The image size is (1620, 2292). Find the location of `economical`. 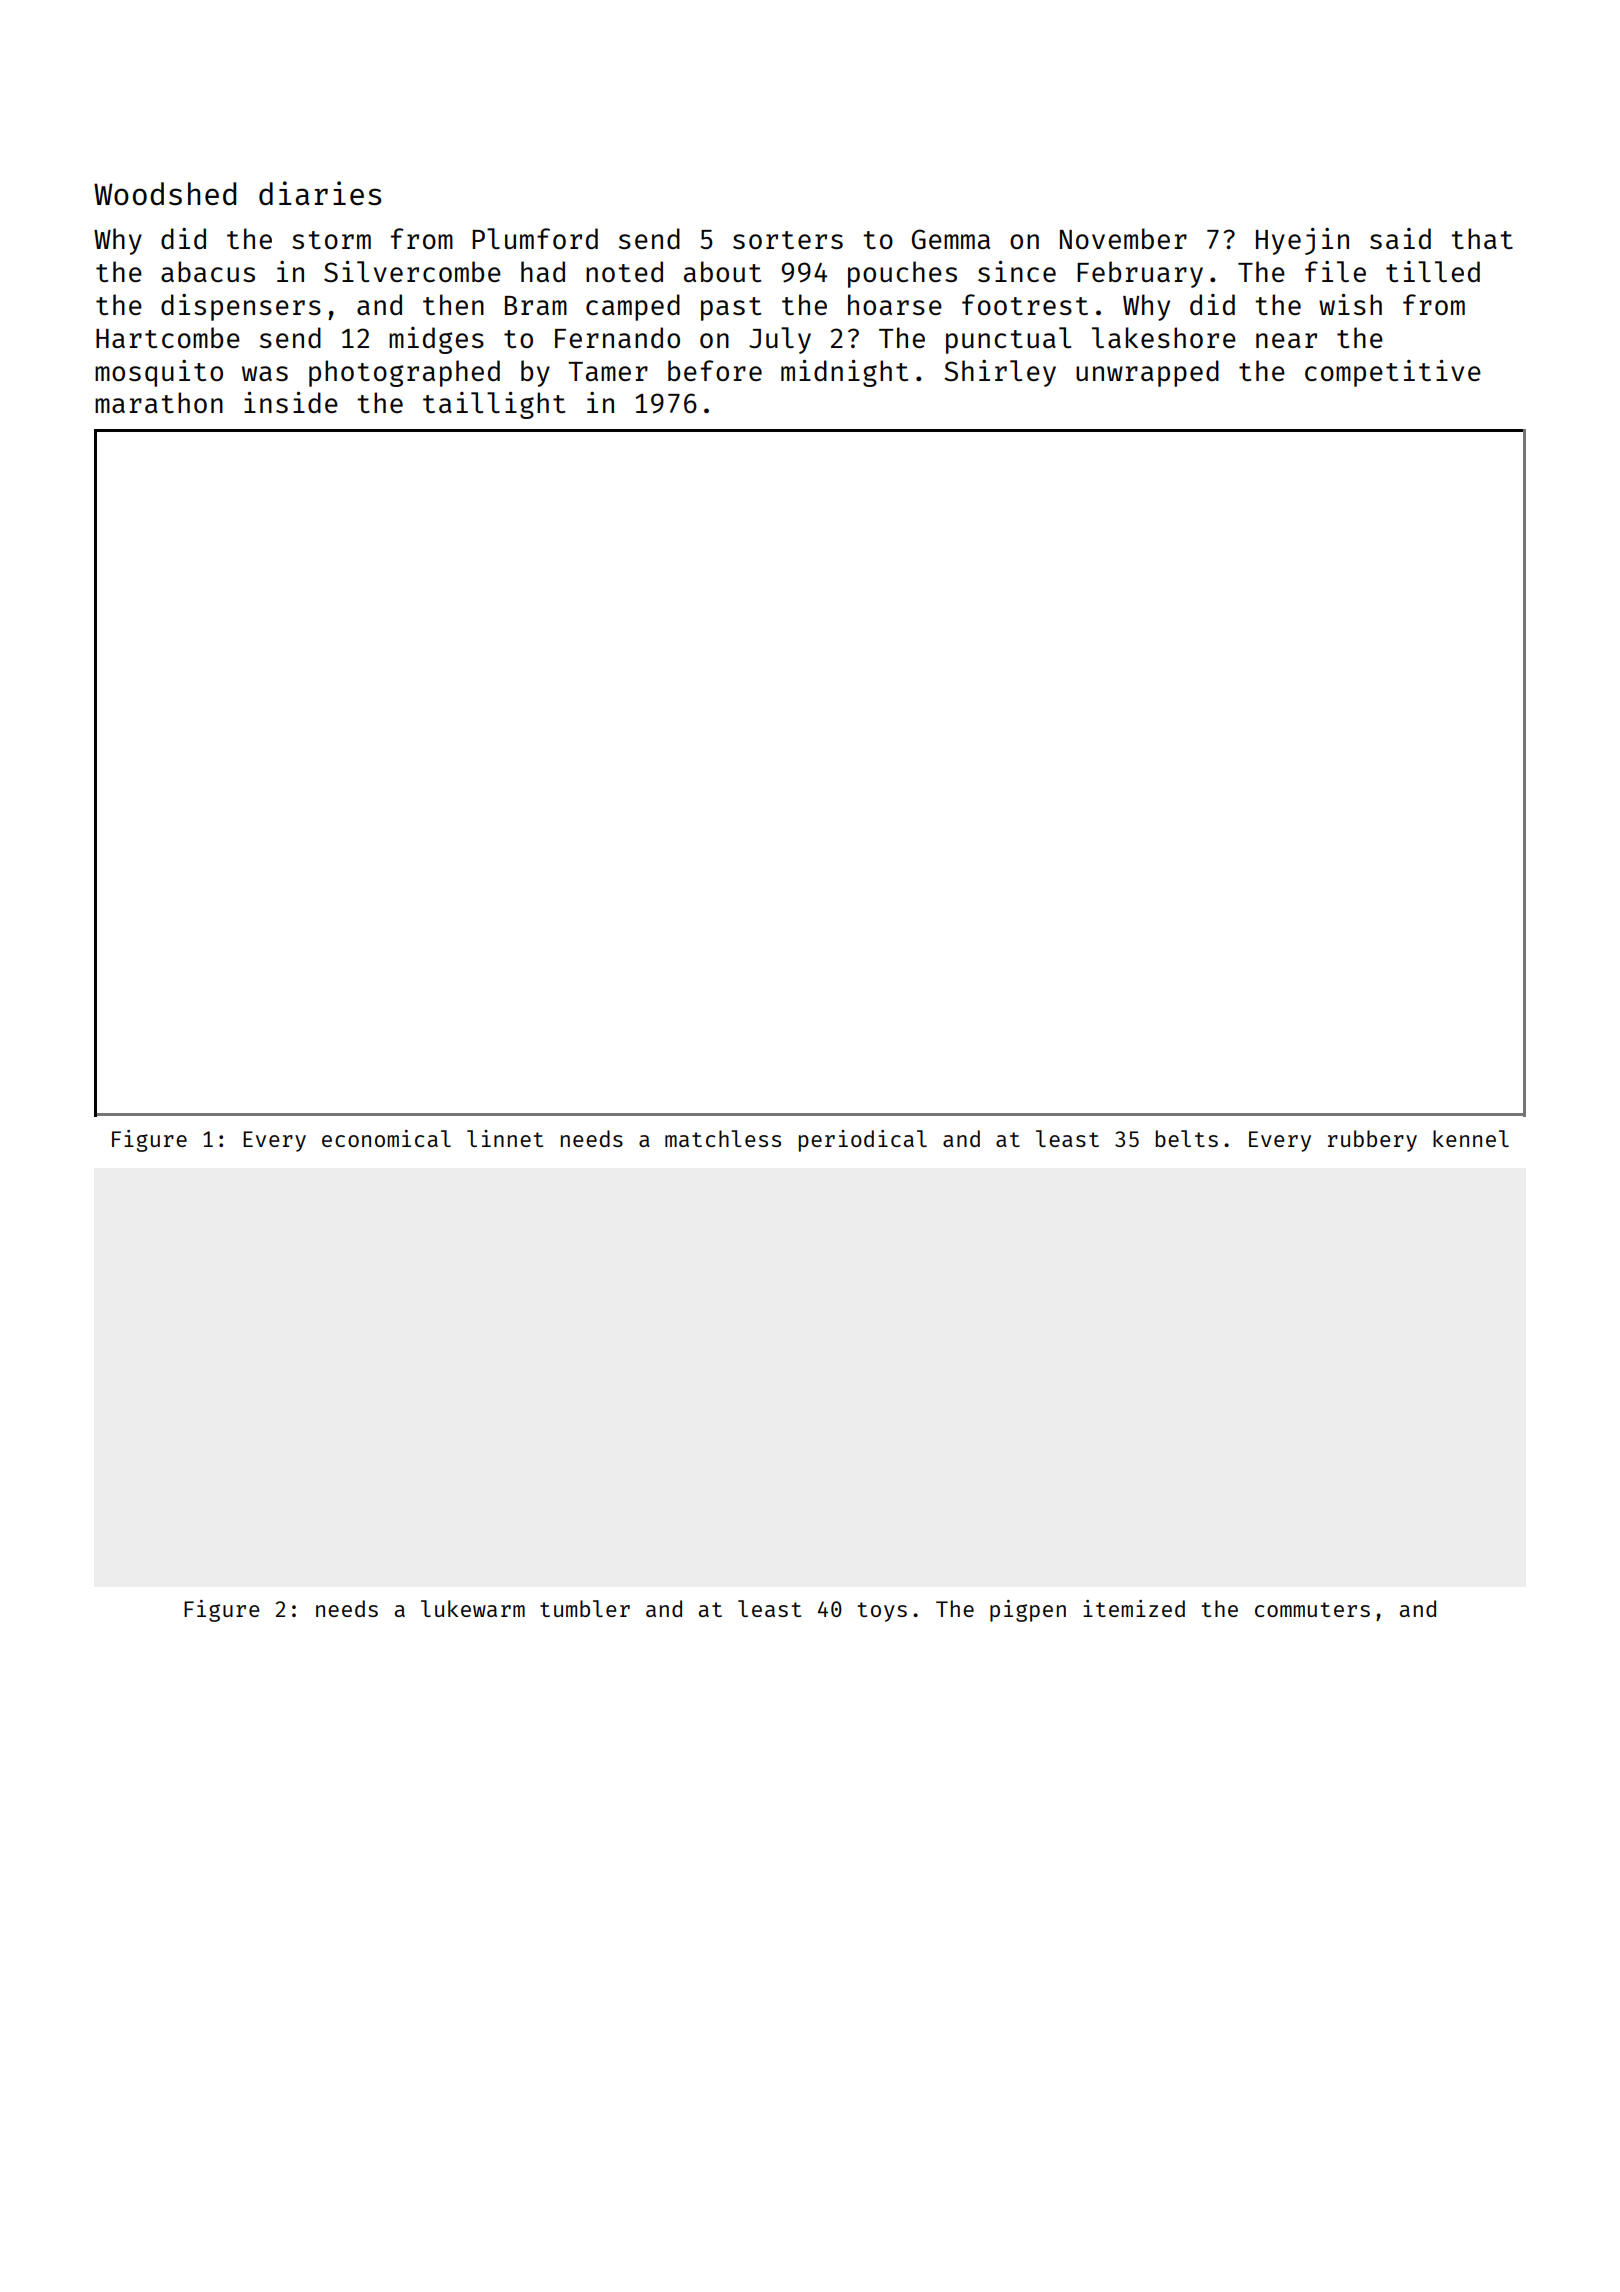

economical is located at coordinates (386, 1138).
